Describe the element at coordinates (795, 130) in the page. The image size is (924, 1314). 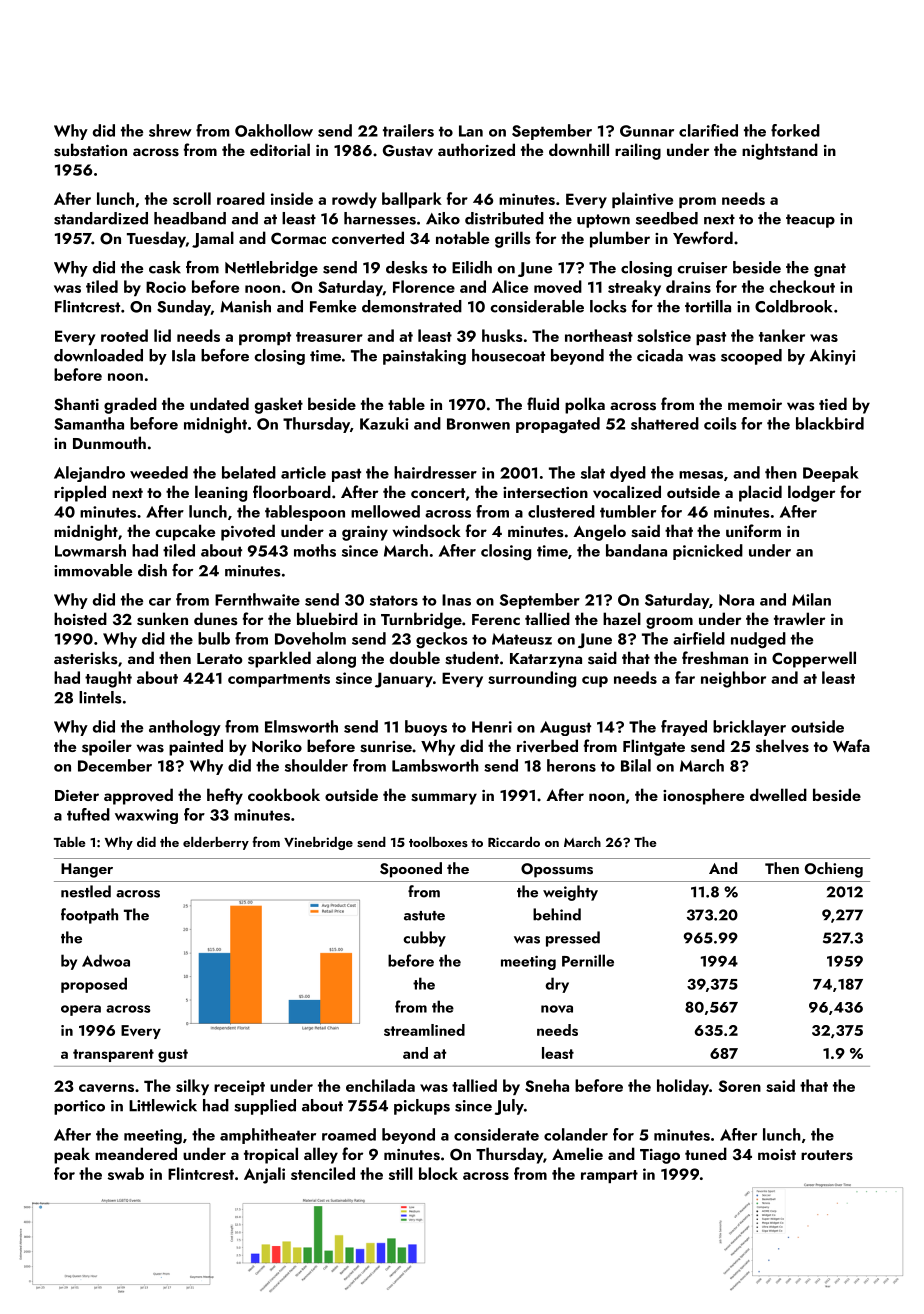
I see `forked` at that location.
